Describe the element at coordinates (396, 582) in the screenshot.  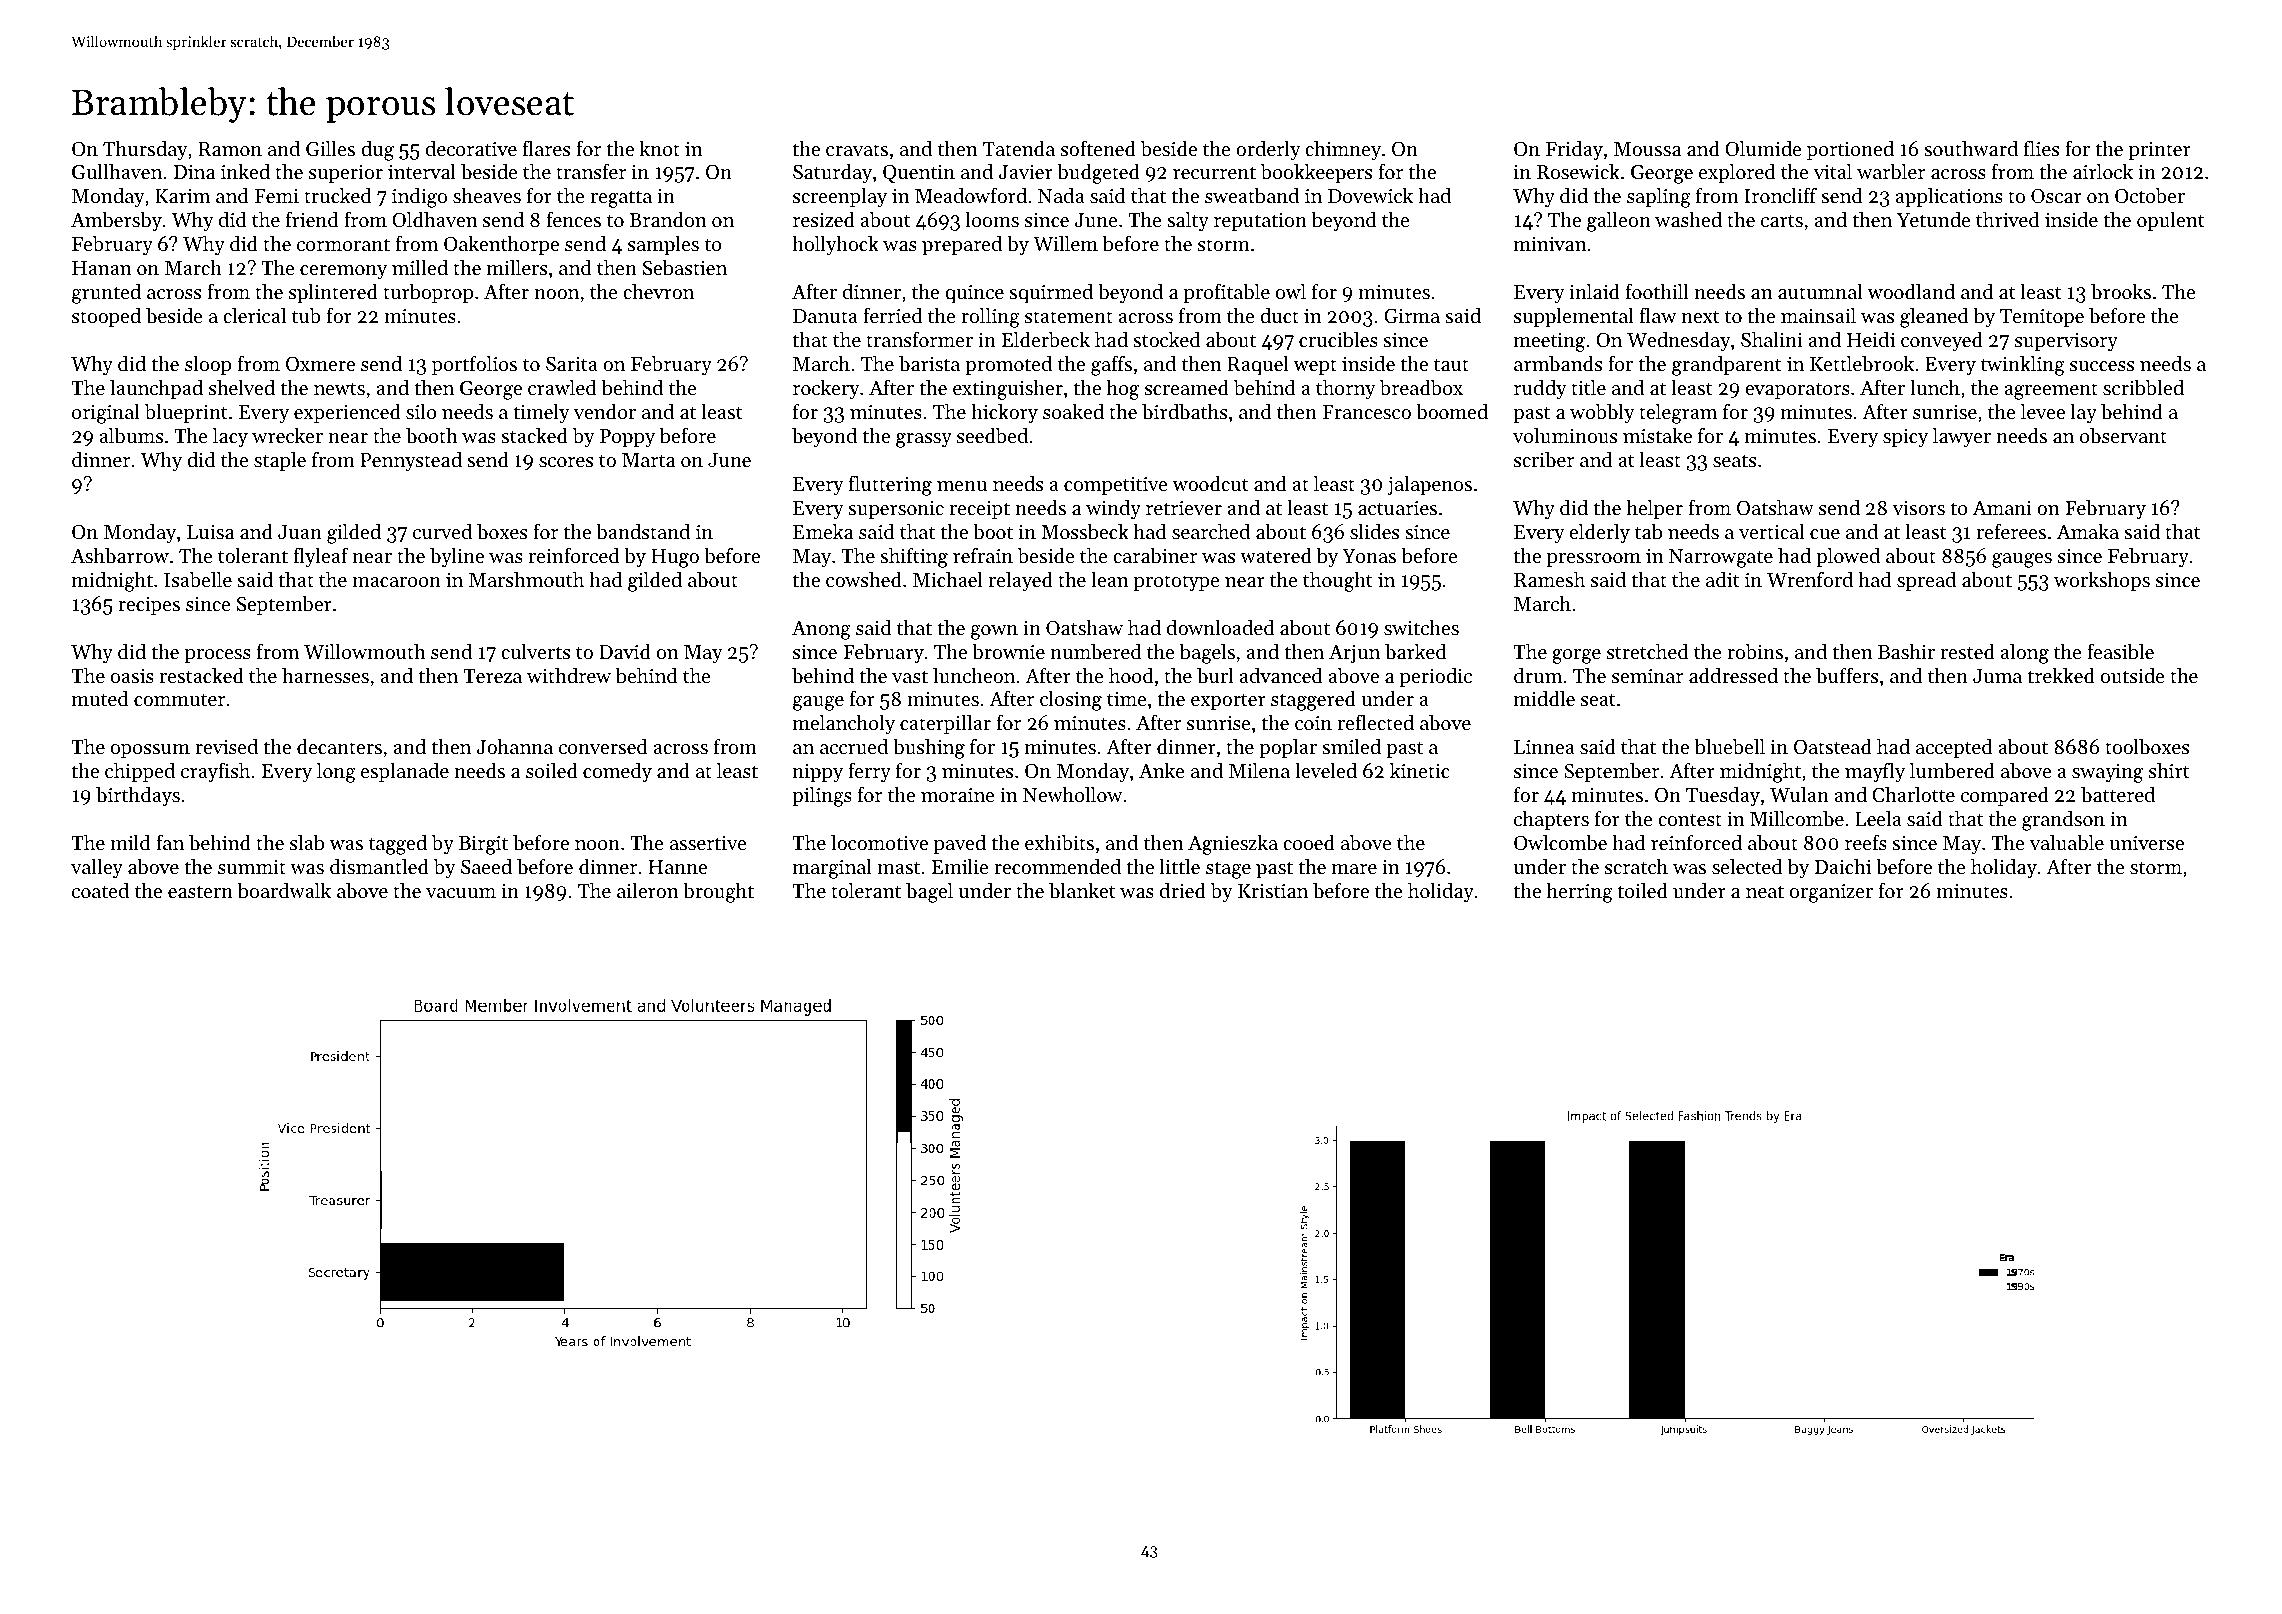
I see `macaroon` at that location.
